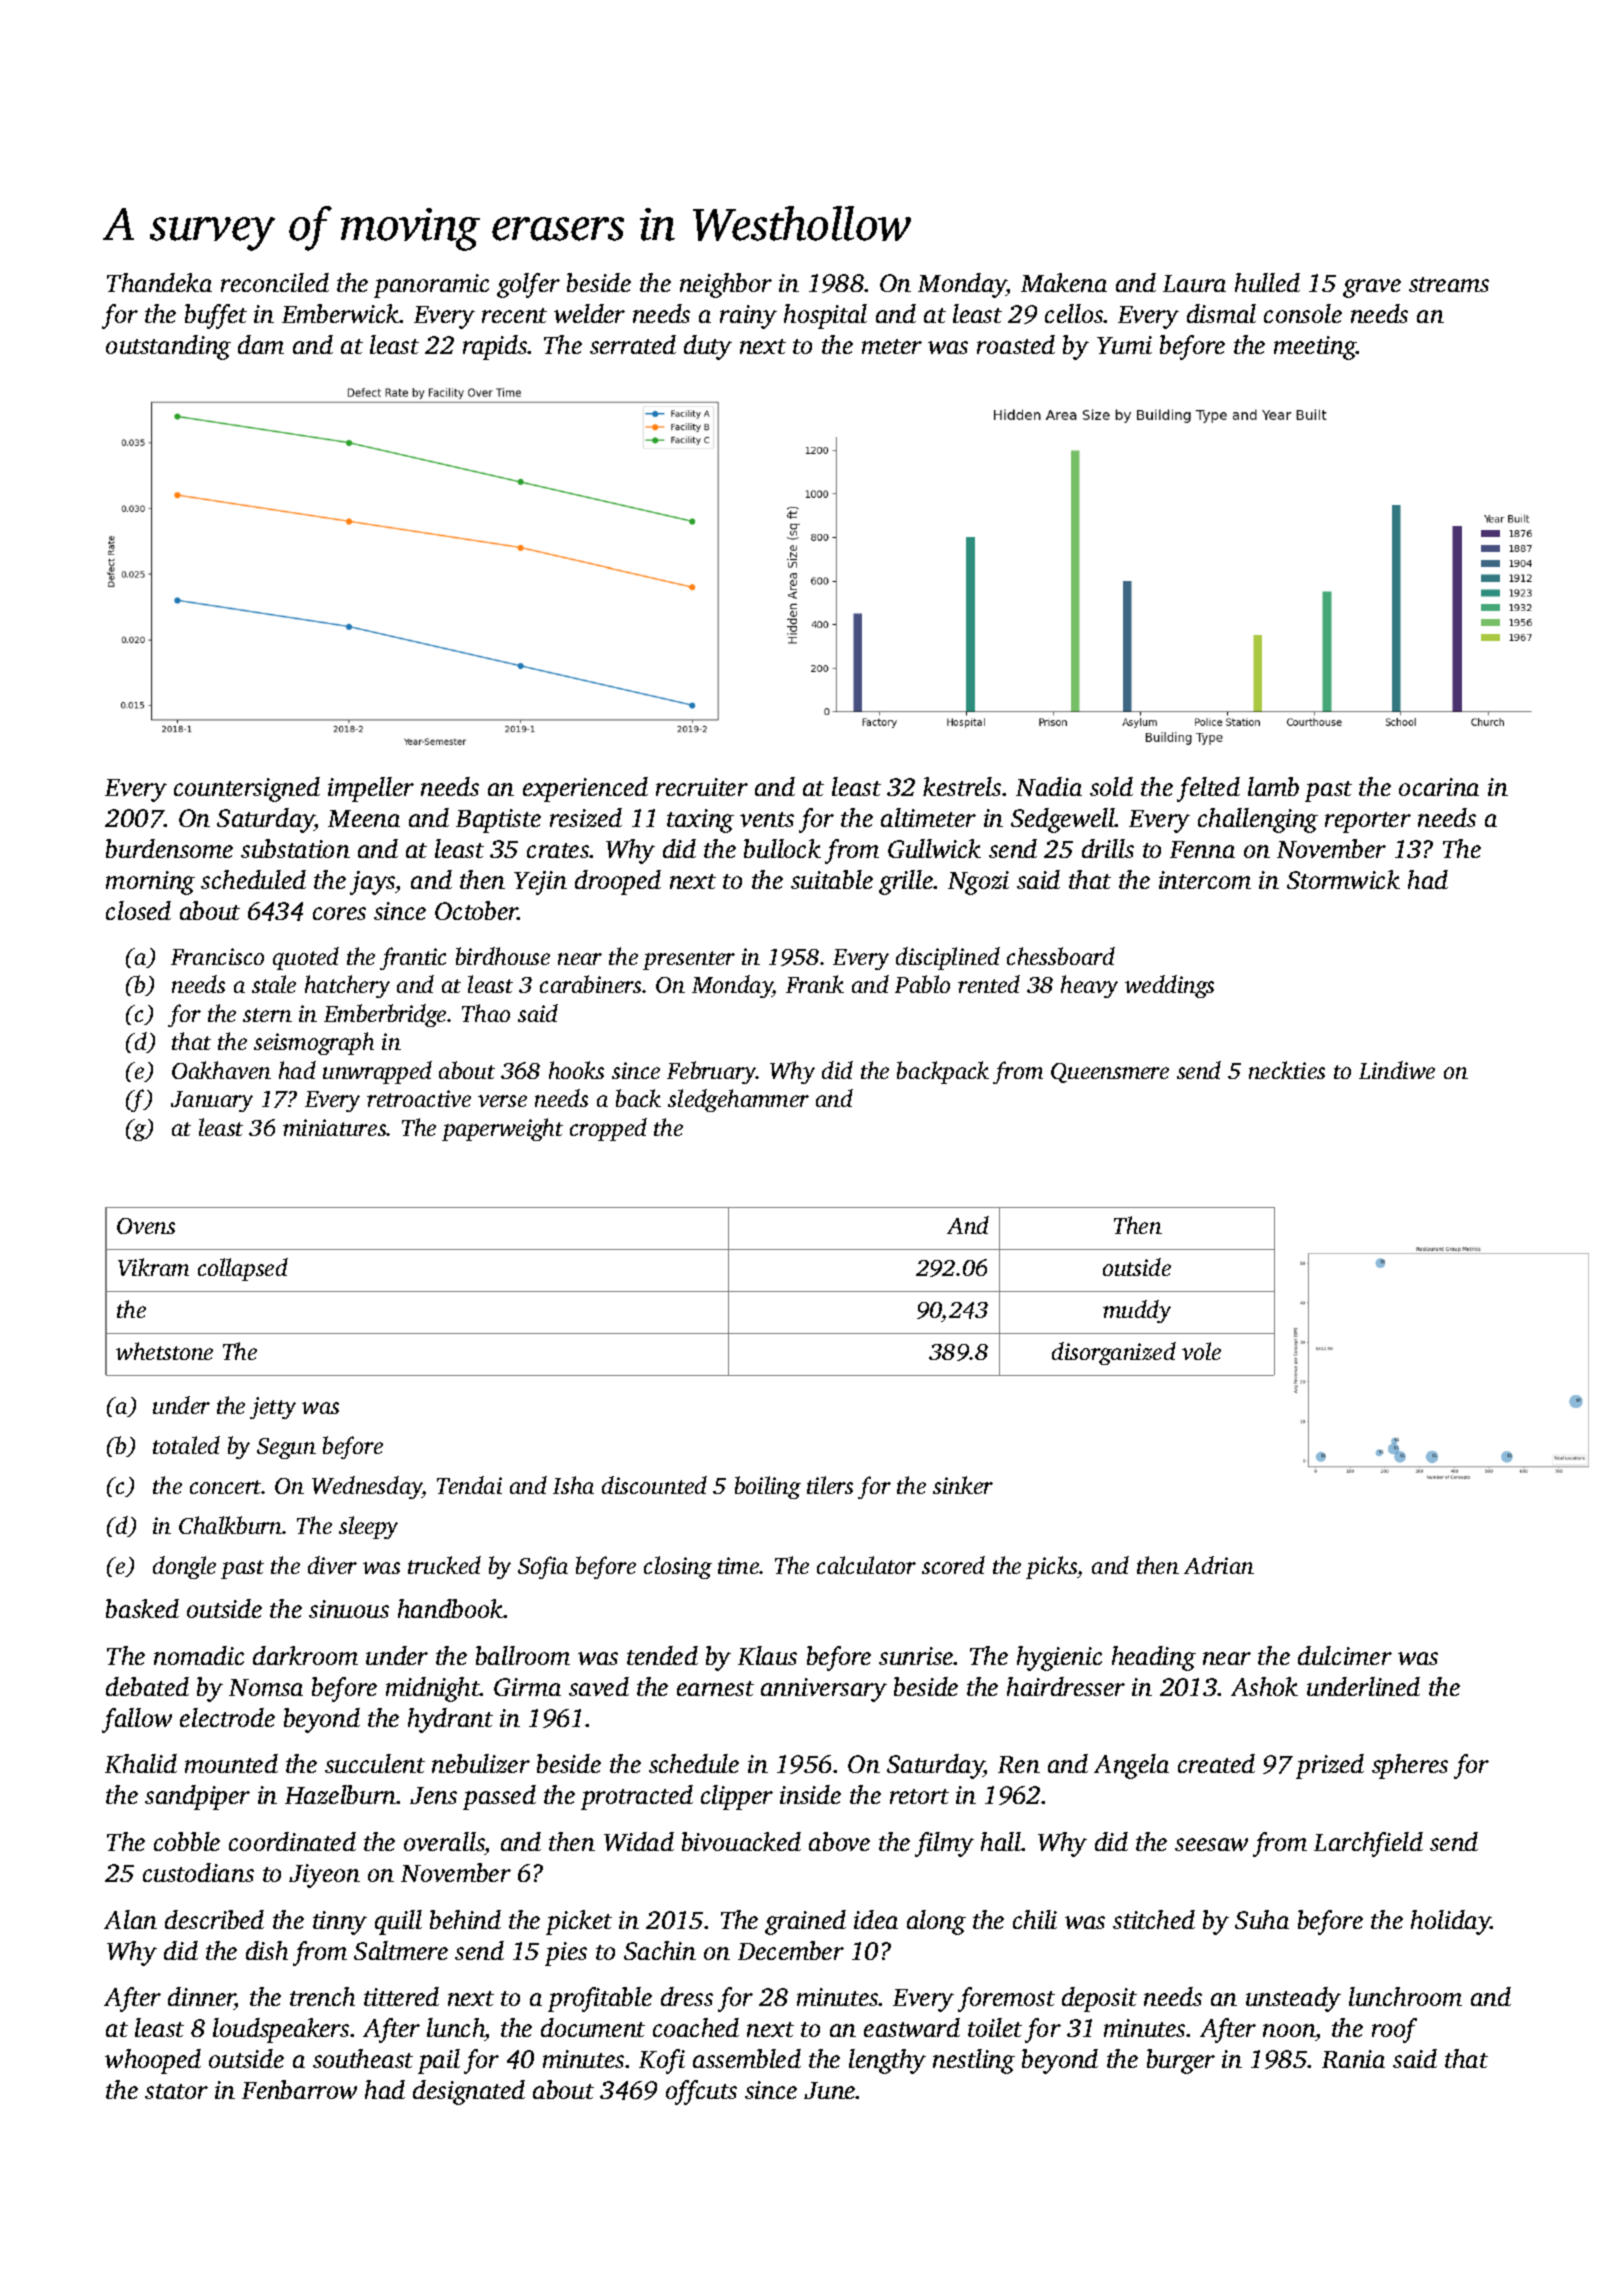 Image resolution: width=1620 pixels, height=2292 pixels. Describe the element at coordinates (974, 2061) in the screenshot. I see `nestling` at that location.
